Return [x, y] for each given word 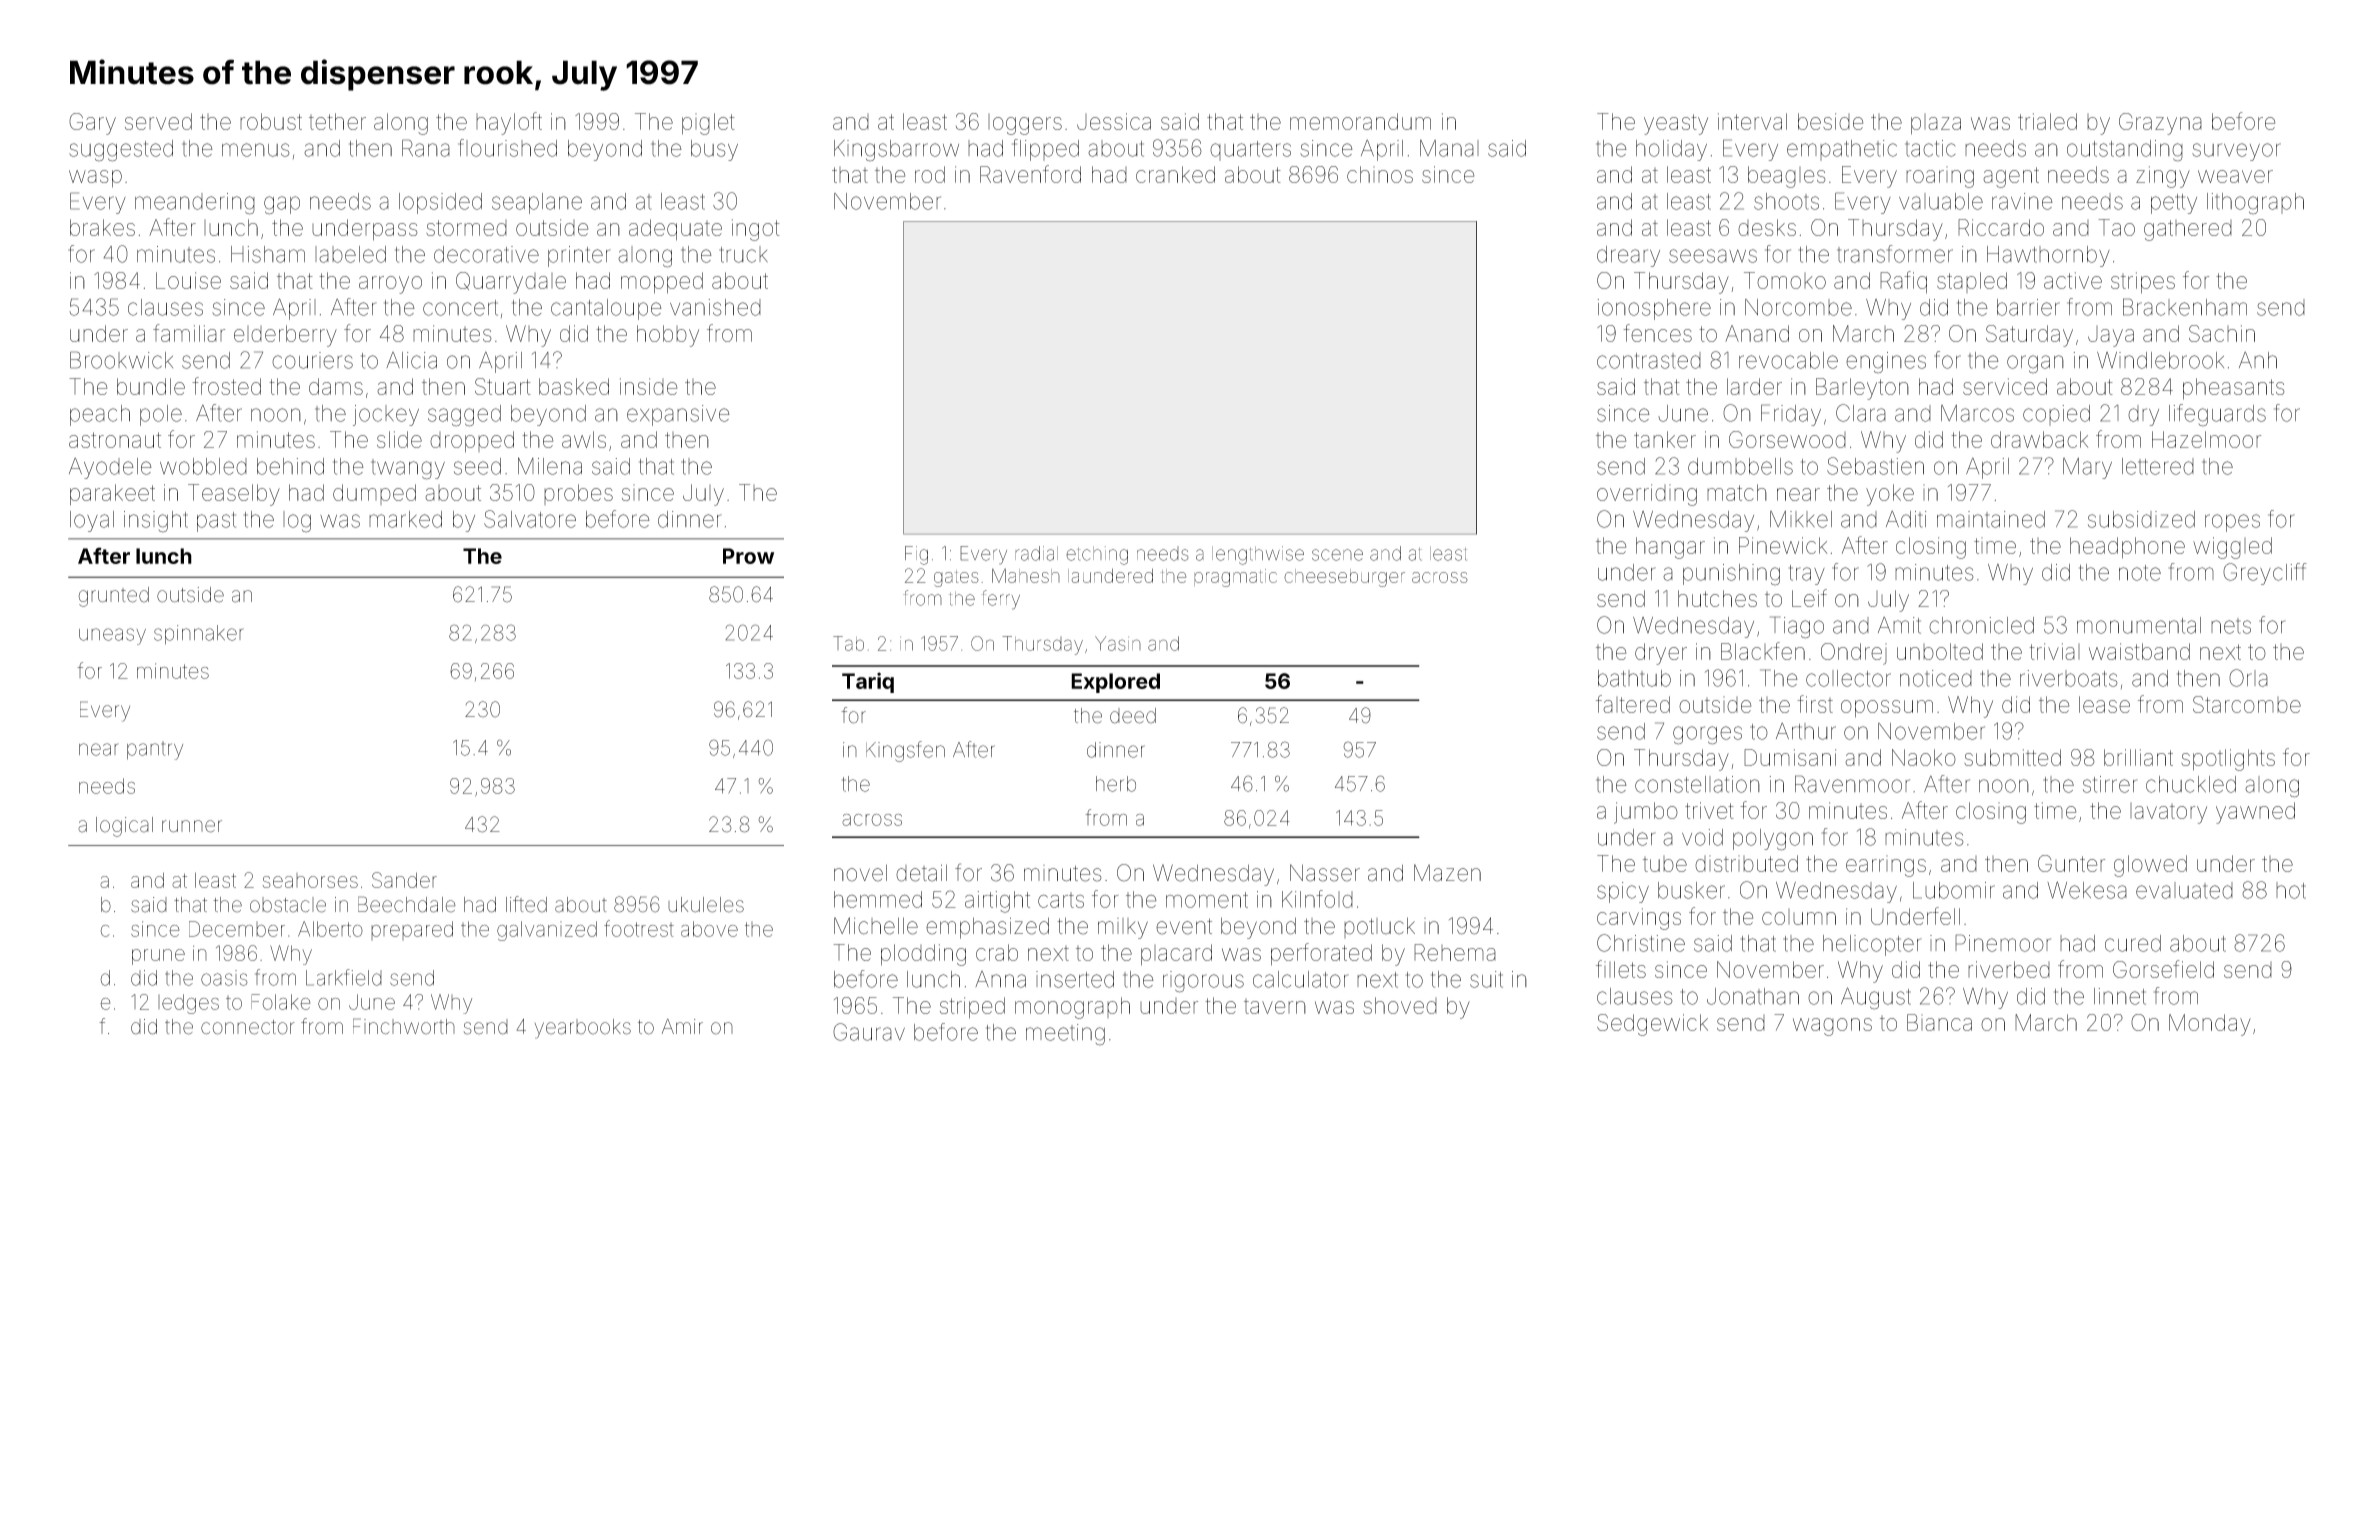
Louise [188, 280]
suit [1486, 979]
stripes [2143, 283]
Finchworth [404, 1026]
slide [399, 439]
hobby [668, 336]
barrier [2028, 307]
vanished [715, 307]
